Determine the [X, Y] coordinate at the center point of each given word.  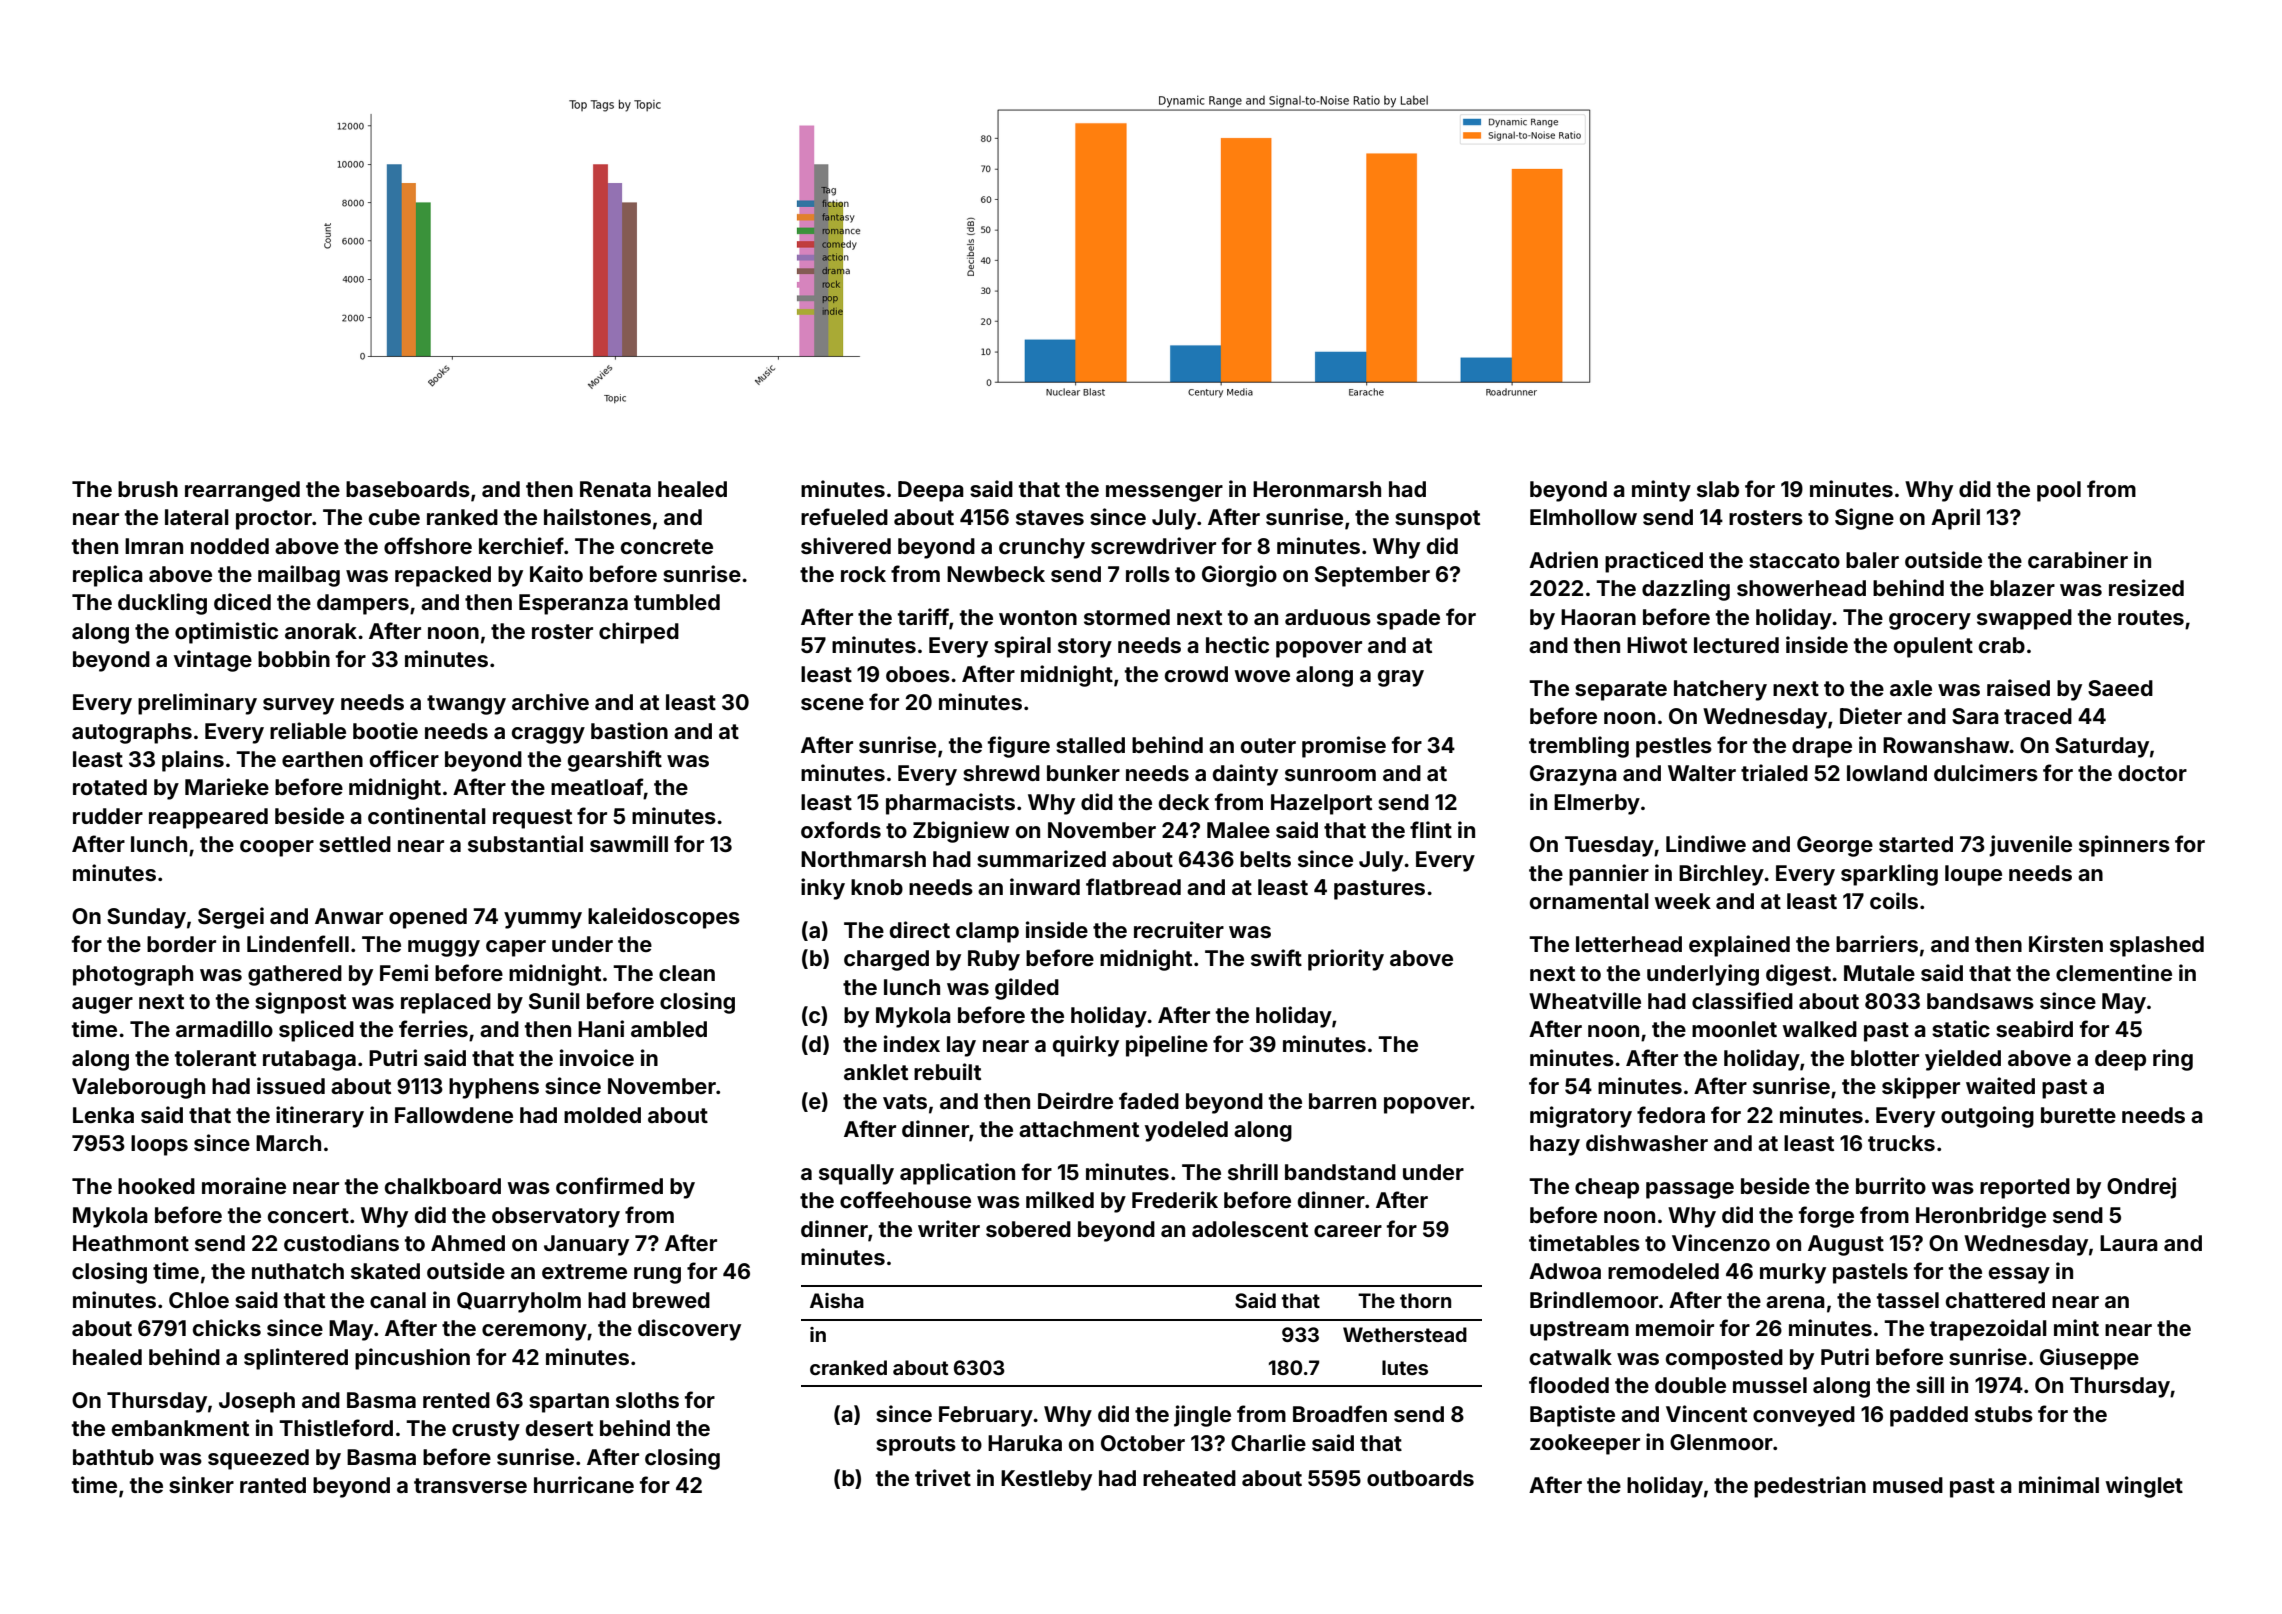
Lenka [103, 1115]
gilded [1027, 989]
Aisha [837, 1300]
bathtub [113, 1457]
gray [1401, 678]
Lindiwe [1706, 843]
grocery [1930, 621]
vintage [213, 661]
